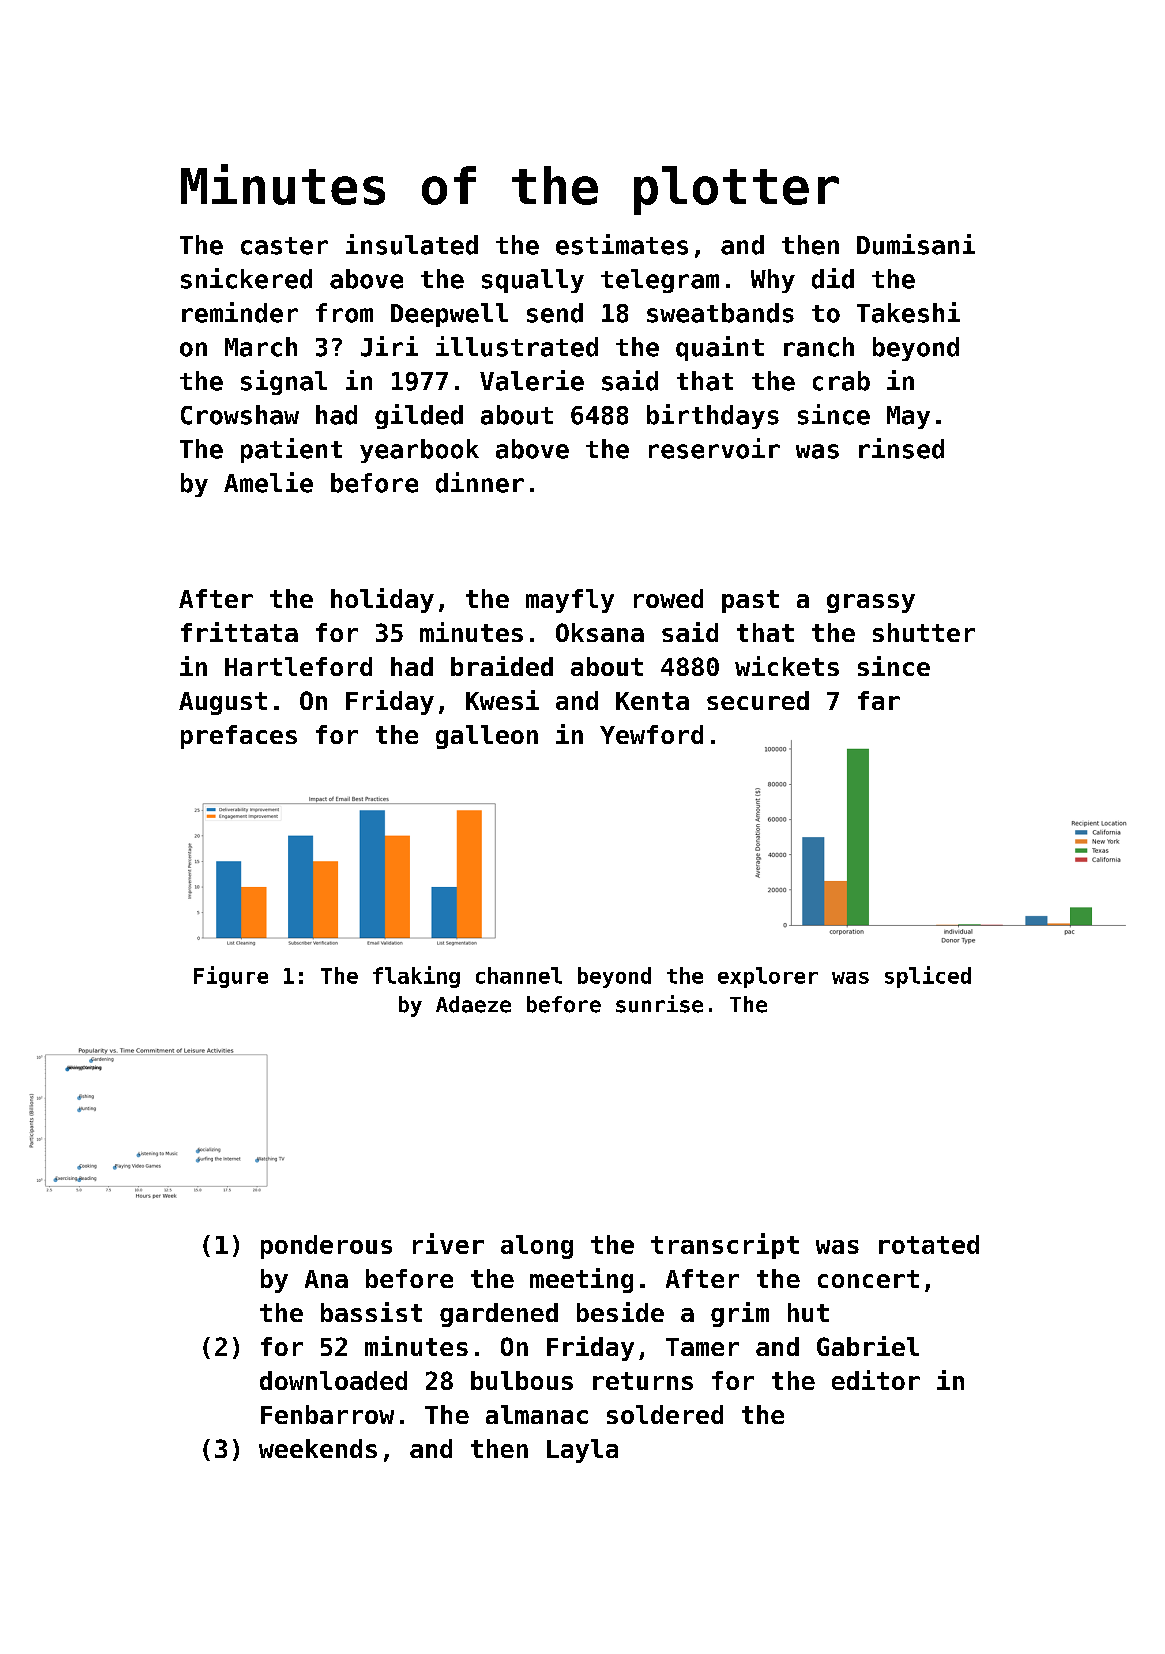 Image resolution: width=1165 pixels, height=1654 pixels. What do you see at coordinates (668, 598) in the document?
I see `rowed` at bounding box center [668, 598].
